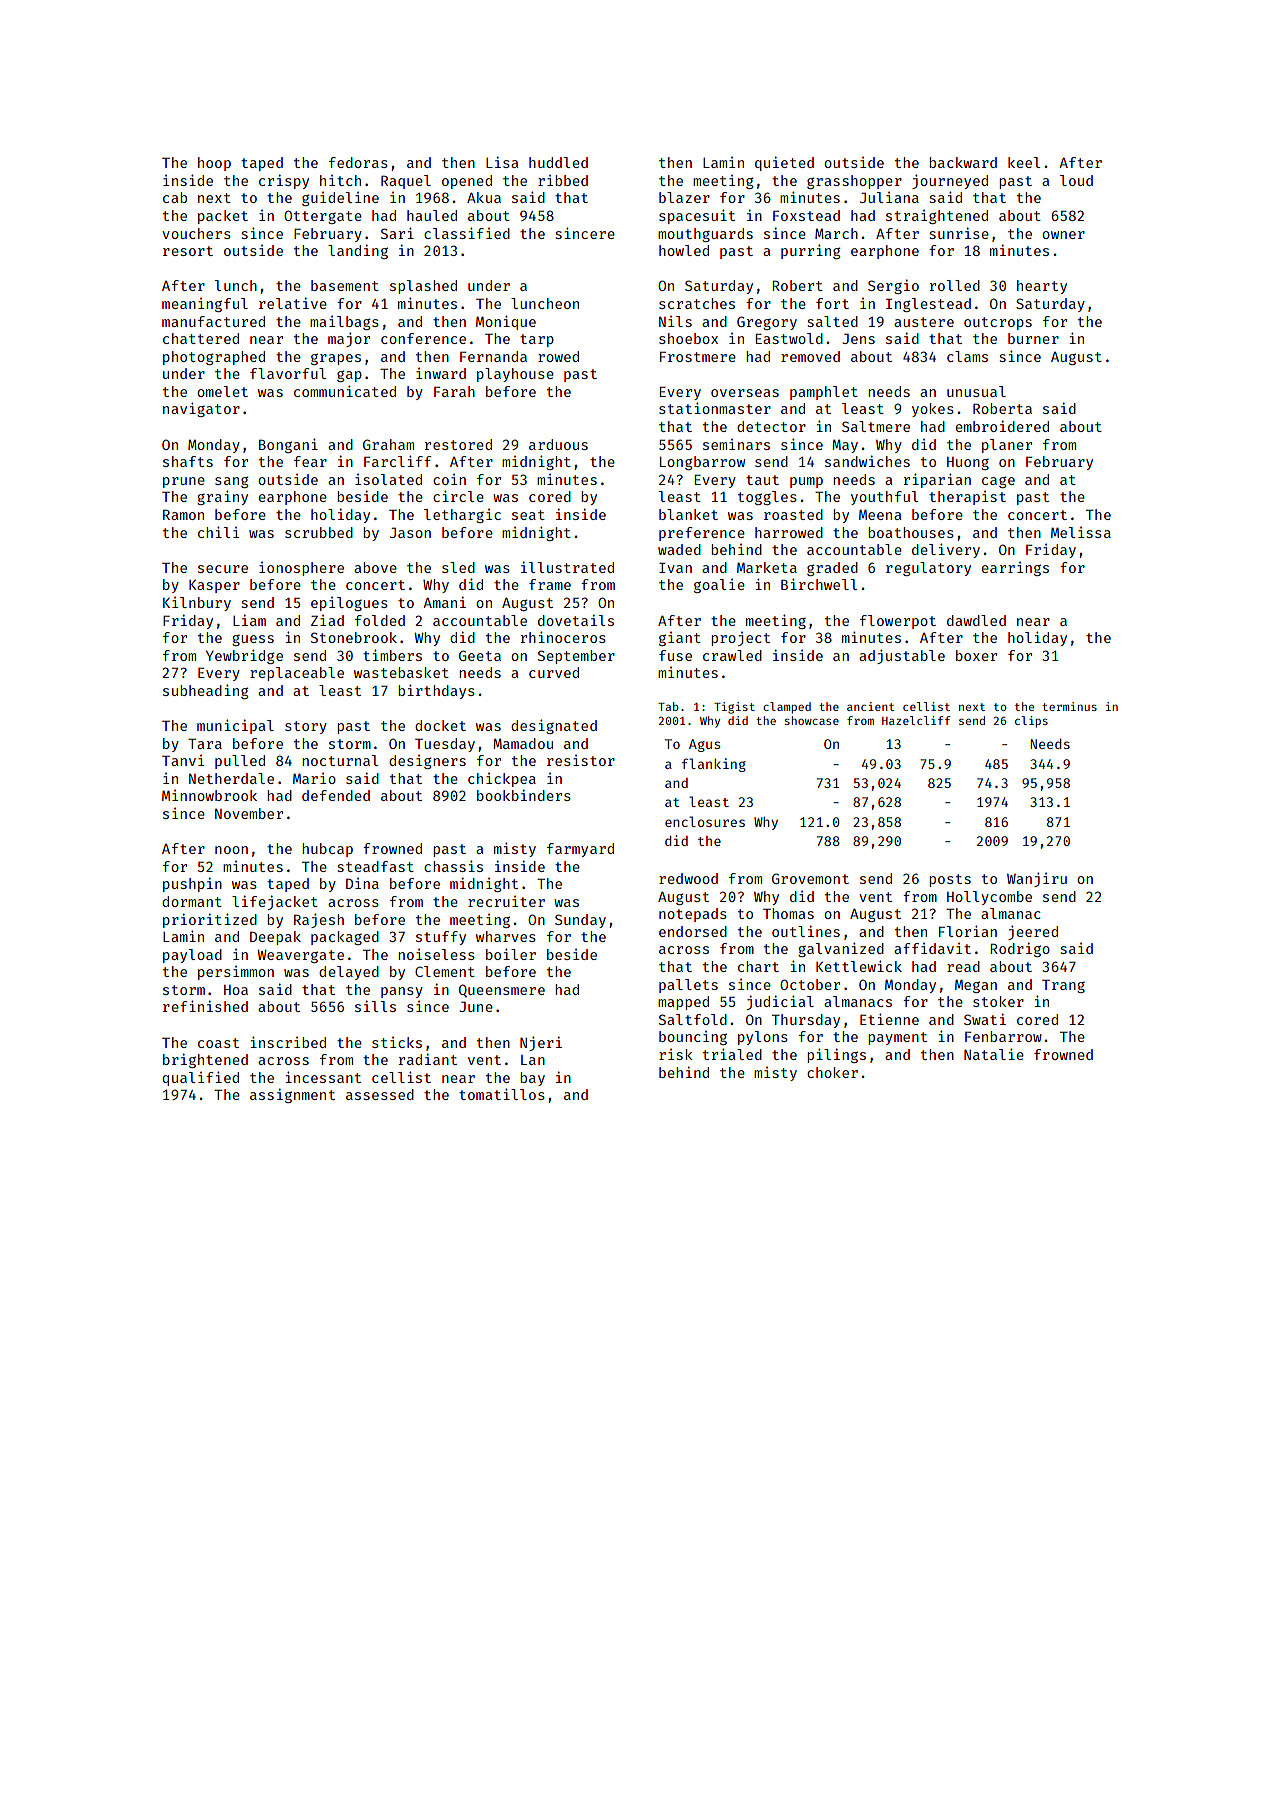 The height and width of the screenshot is (1813, 1282). I want to click on classified, so click(467, 233).
